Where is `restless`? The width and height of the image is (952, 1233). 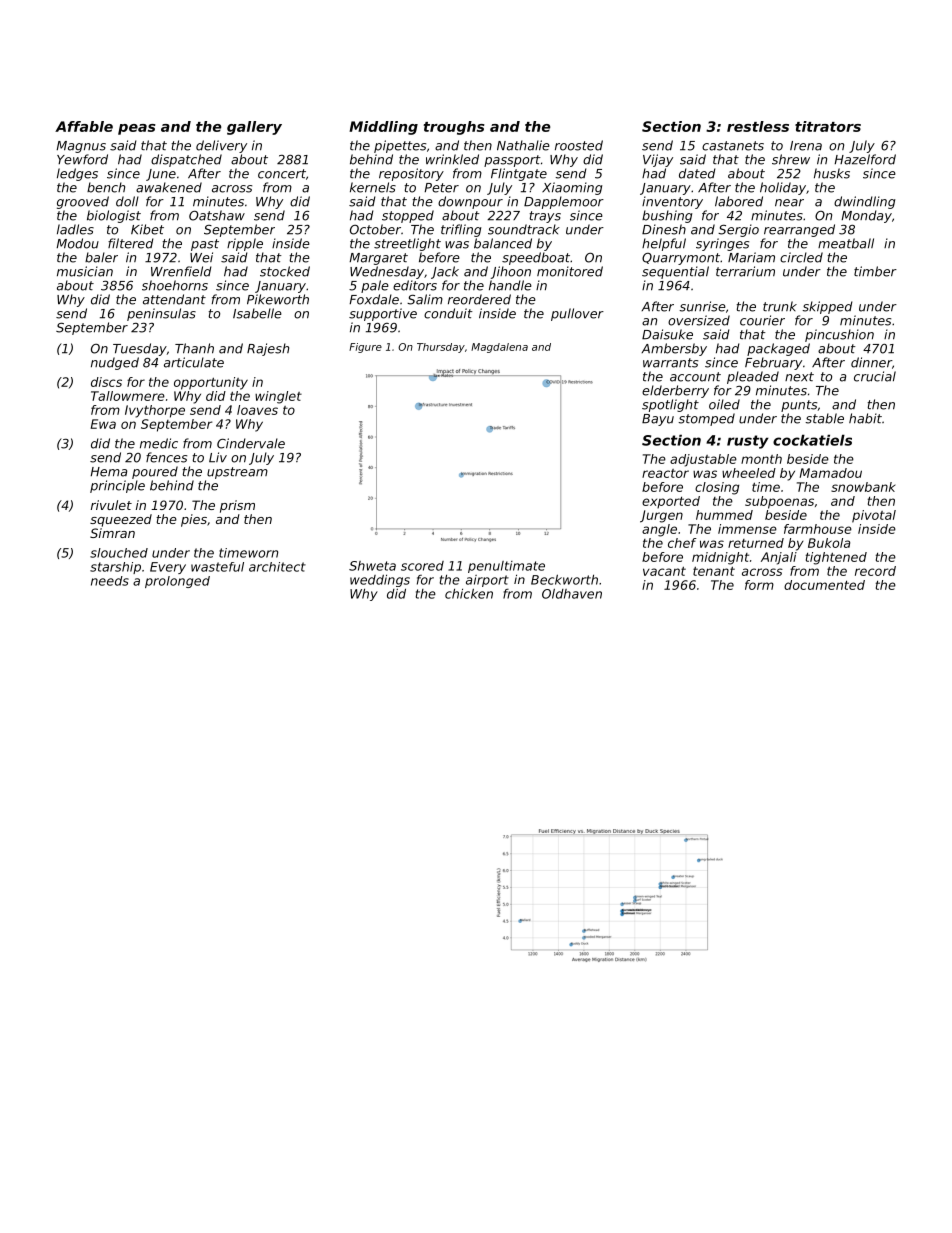 restless is located at coordinates (758, 126).
